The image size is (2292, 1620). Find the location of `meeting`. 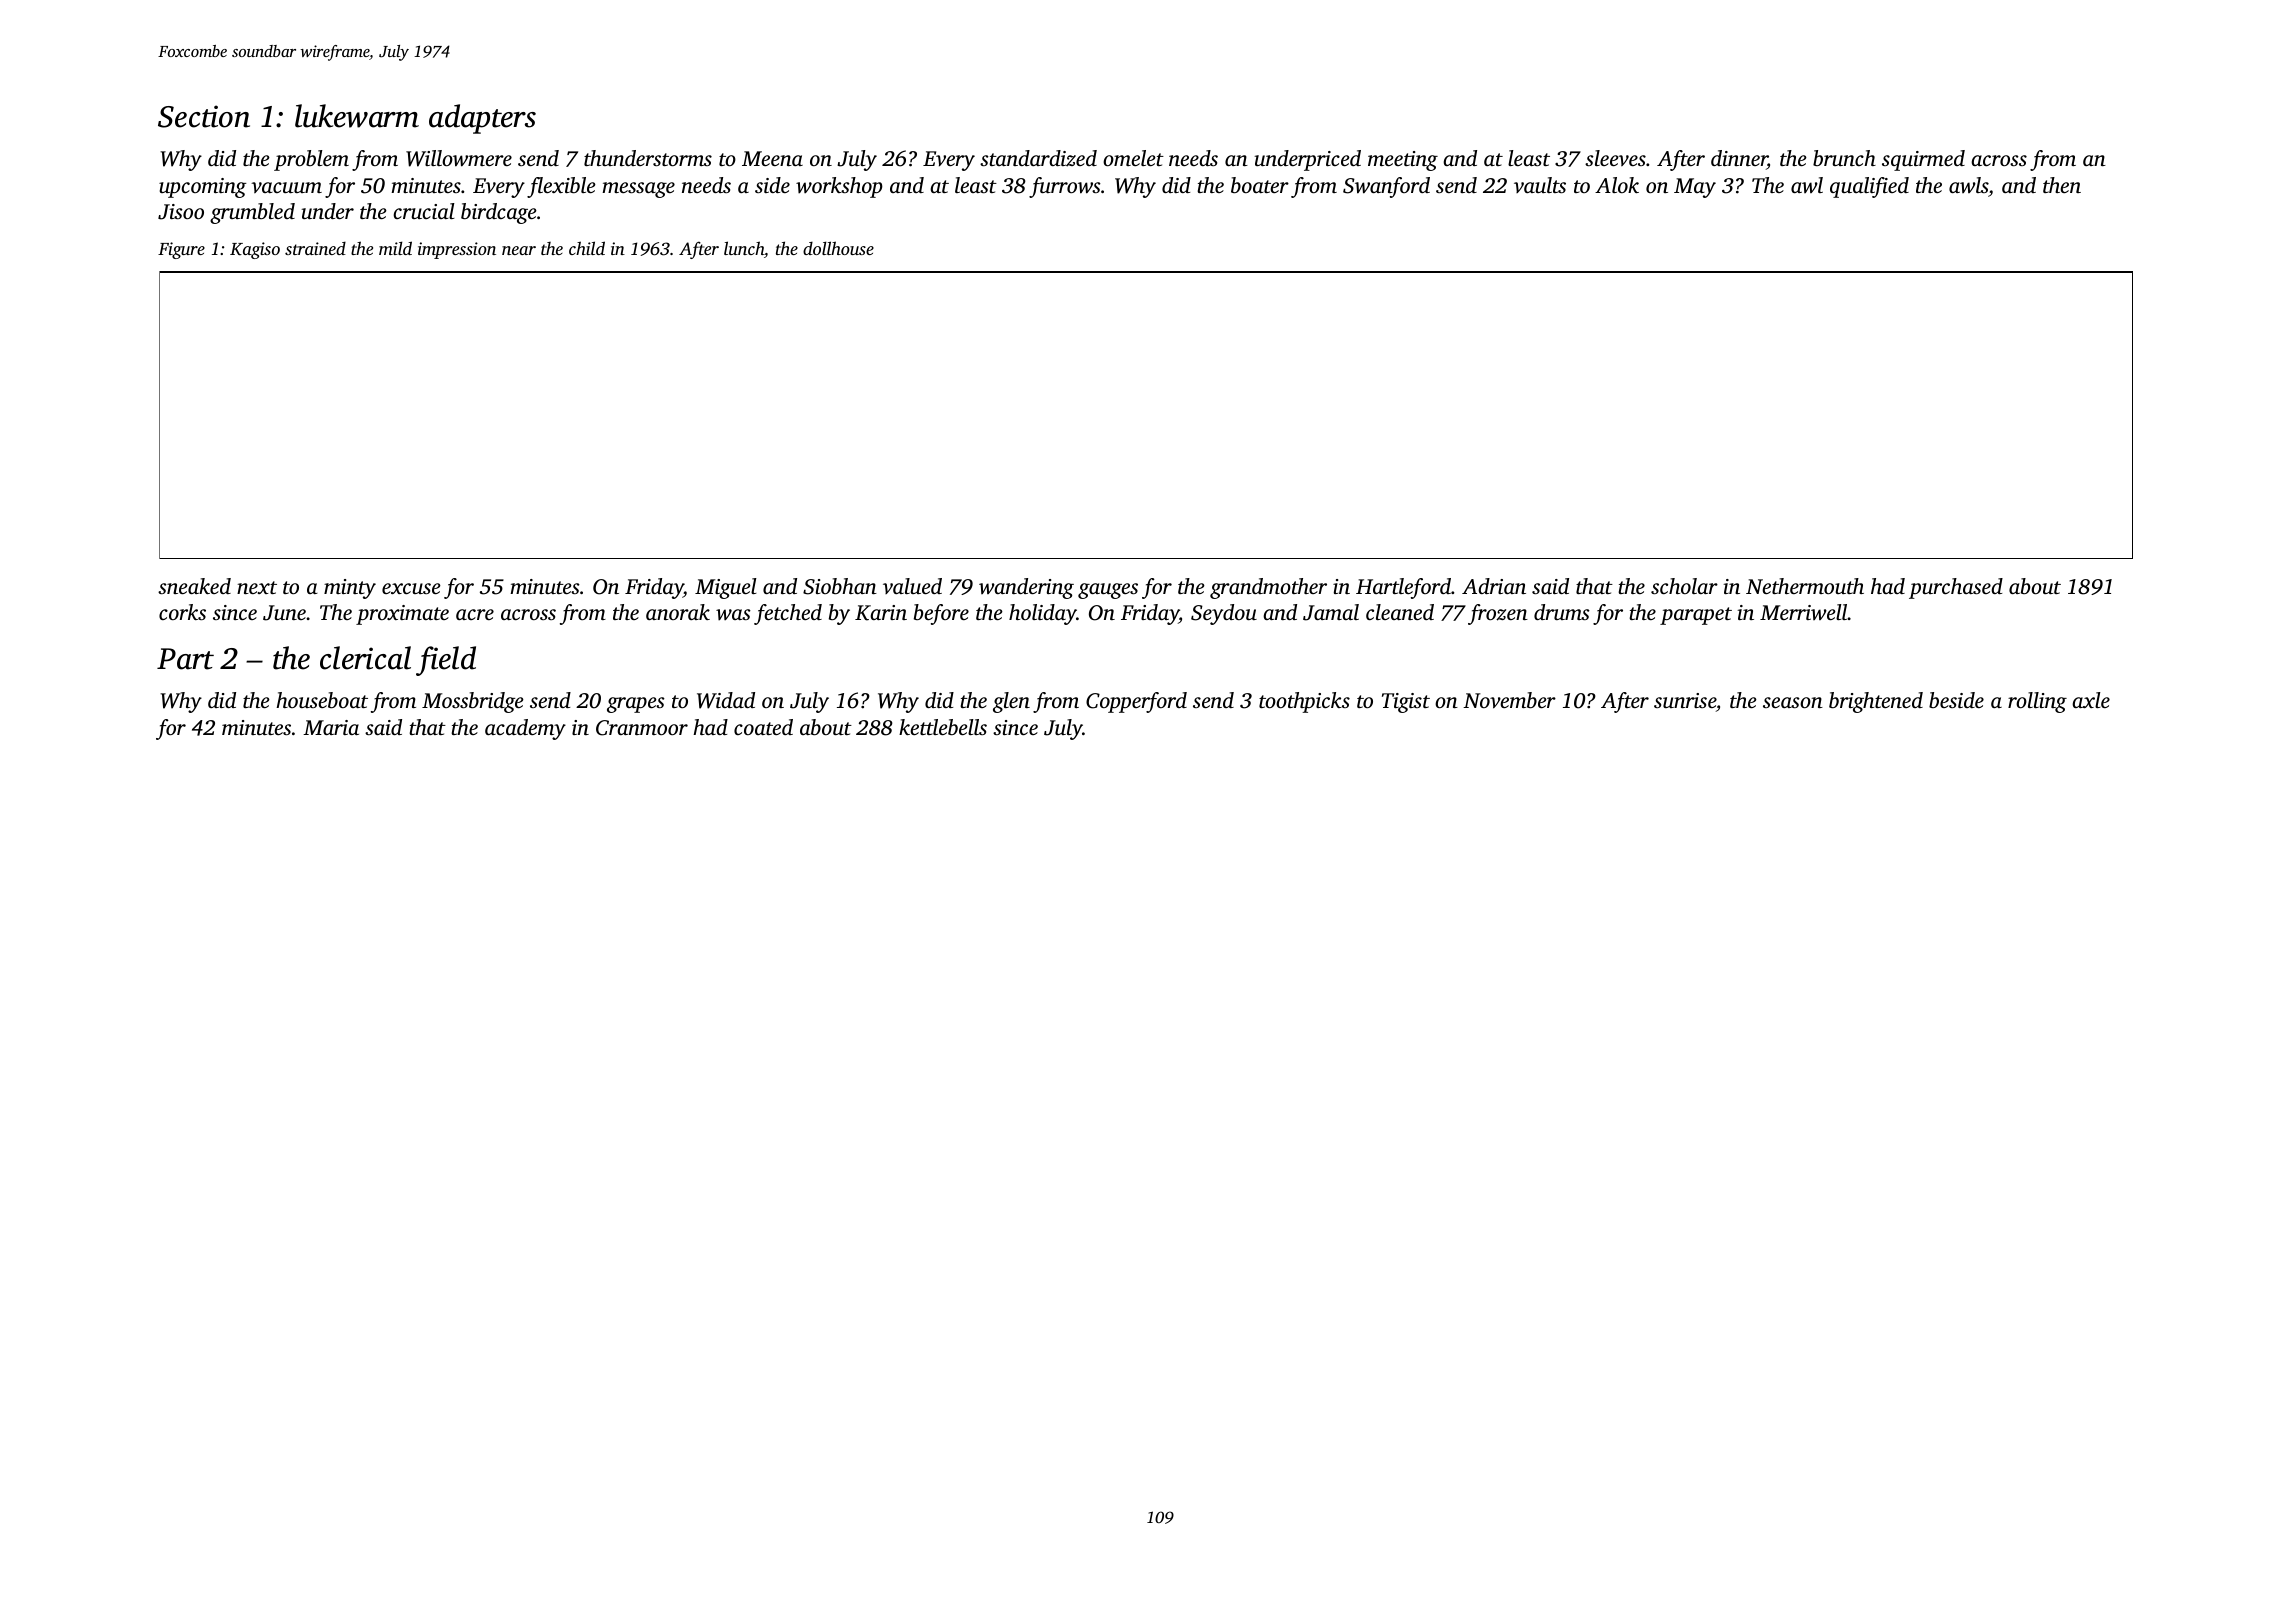

meeting is located at coordinates (1403, 161).
